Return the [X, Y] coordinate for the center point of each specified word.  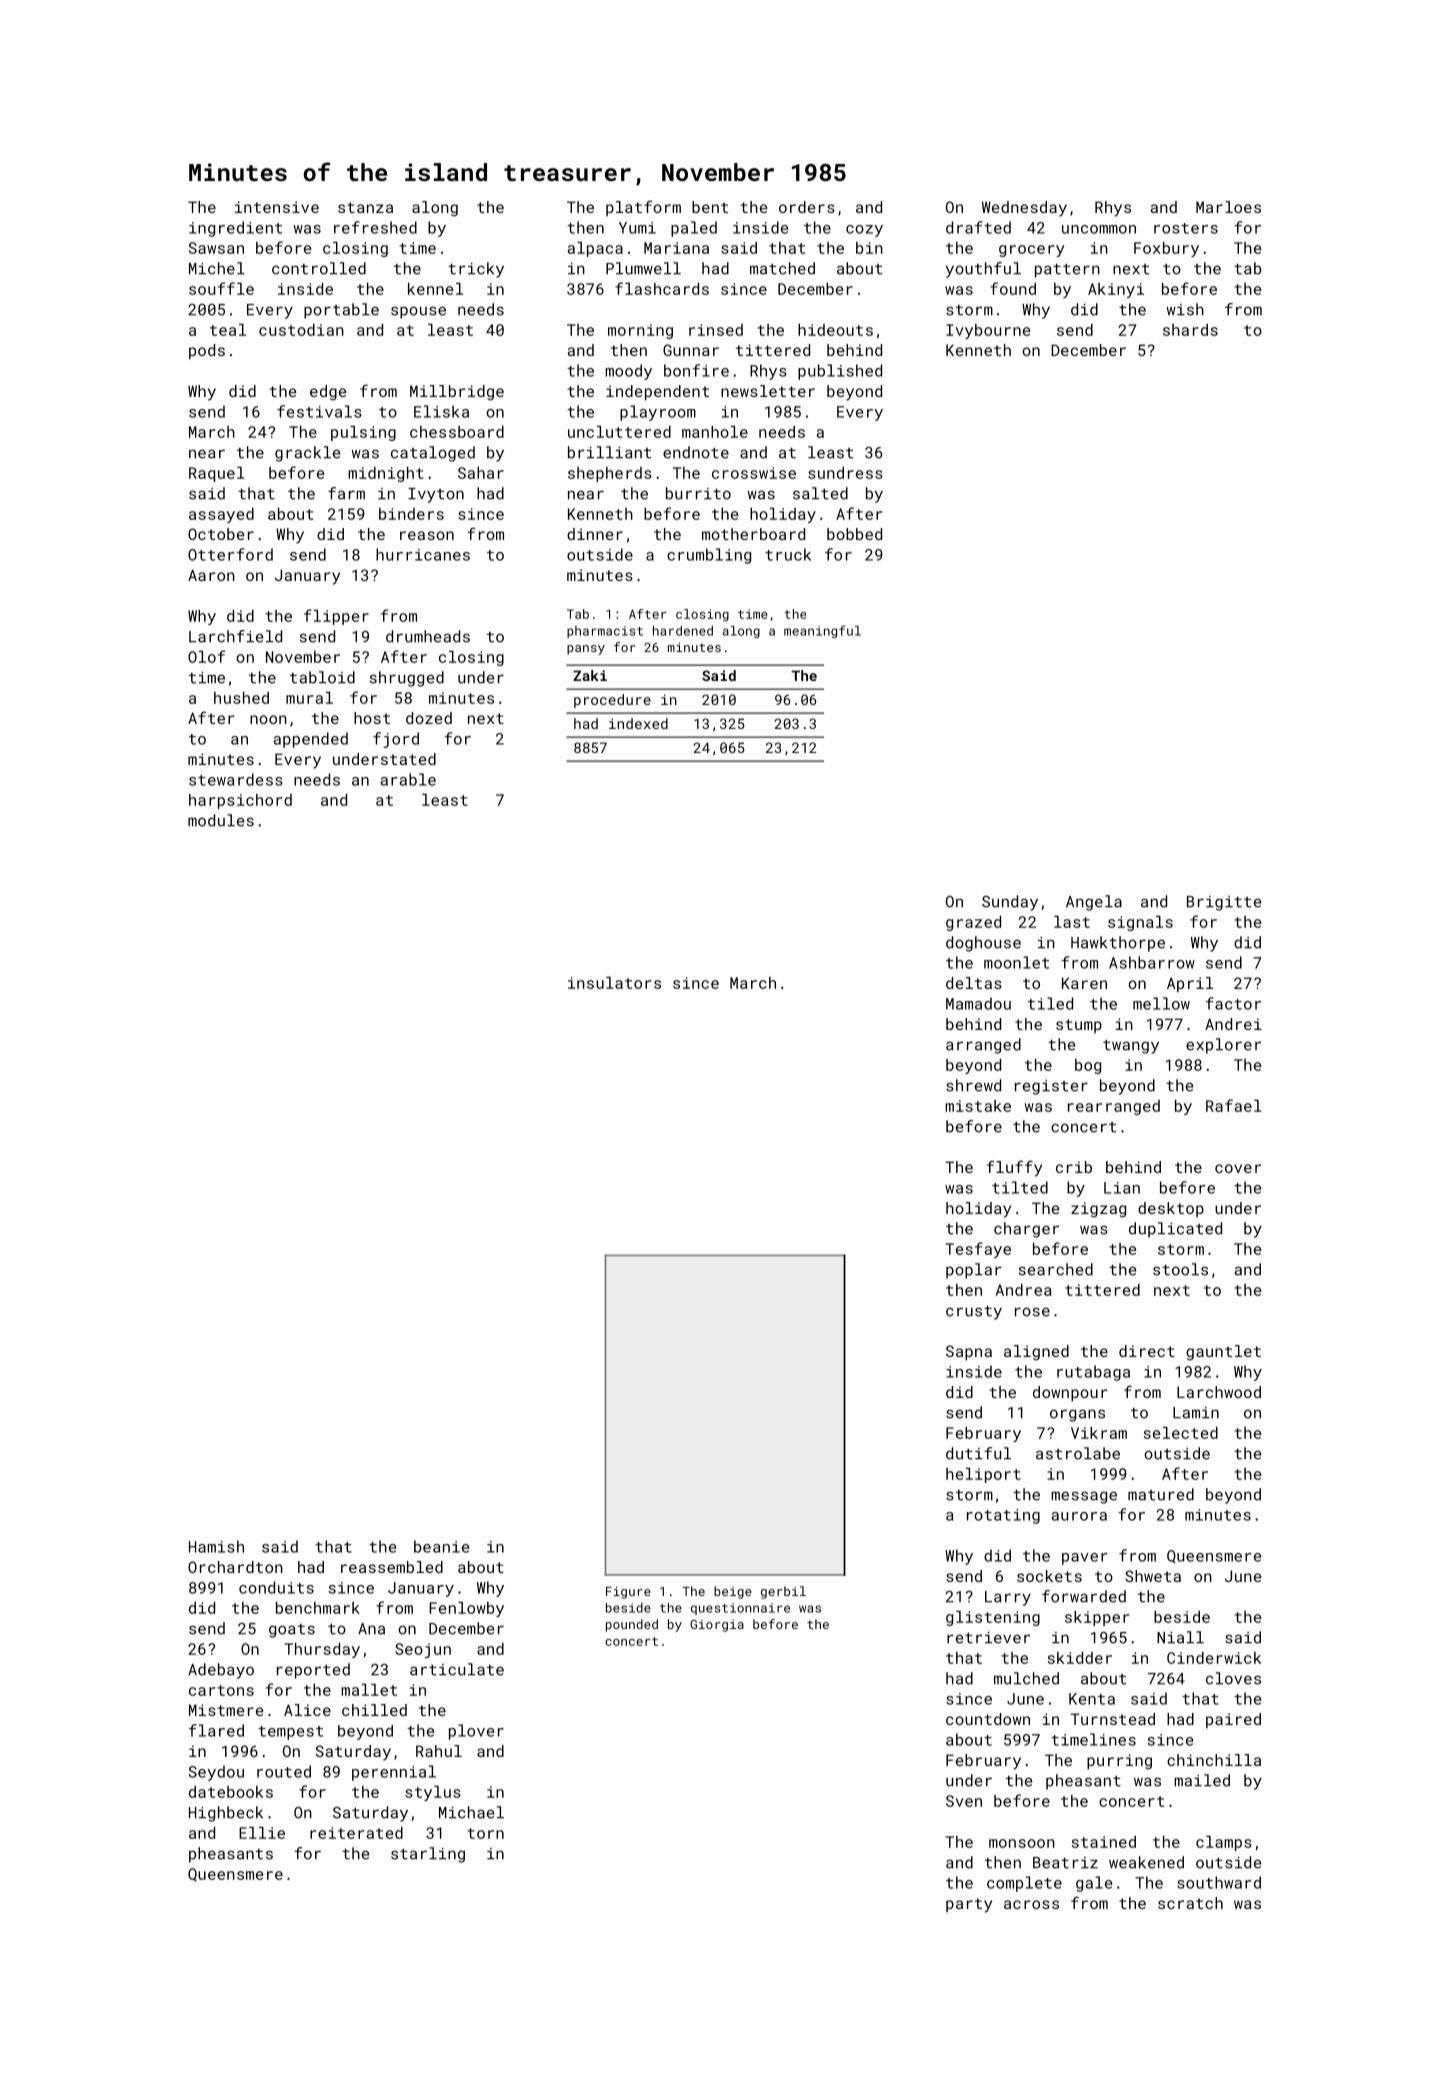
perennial [394, 1773]
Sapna [969, 1352]
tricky [476, 270]
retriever [988, 1638]
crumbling [709, 556]
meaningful [822, 631]
